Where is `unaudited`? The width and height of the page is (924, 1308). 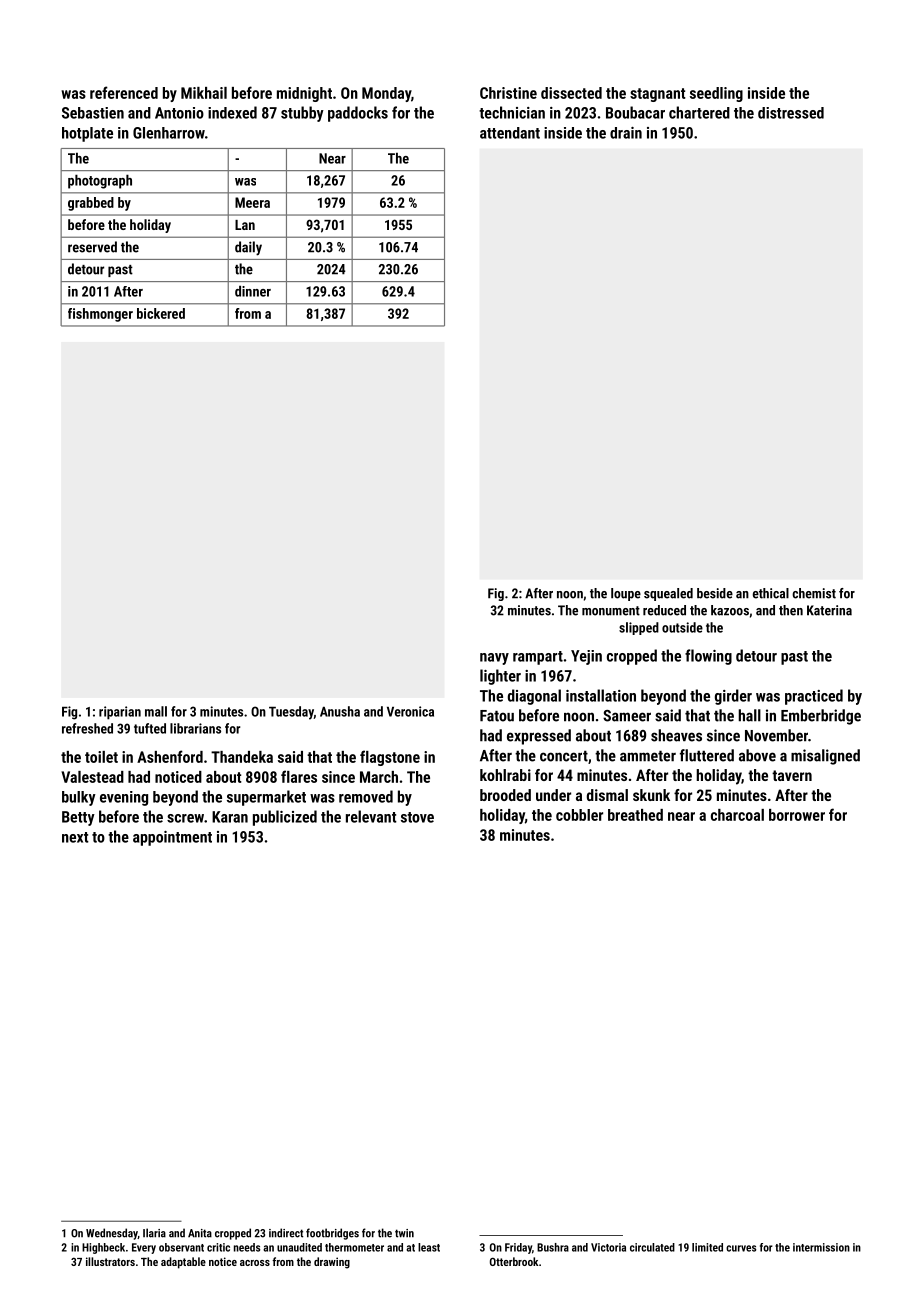
unaudited is located at coordinates (299, 1247).
